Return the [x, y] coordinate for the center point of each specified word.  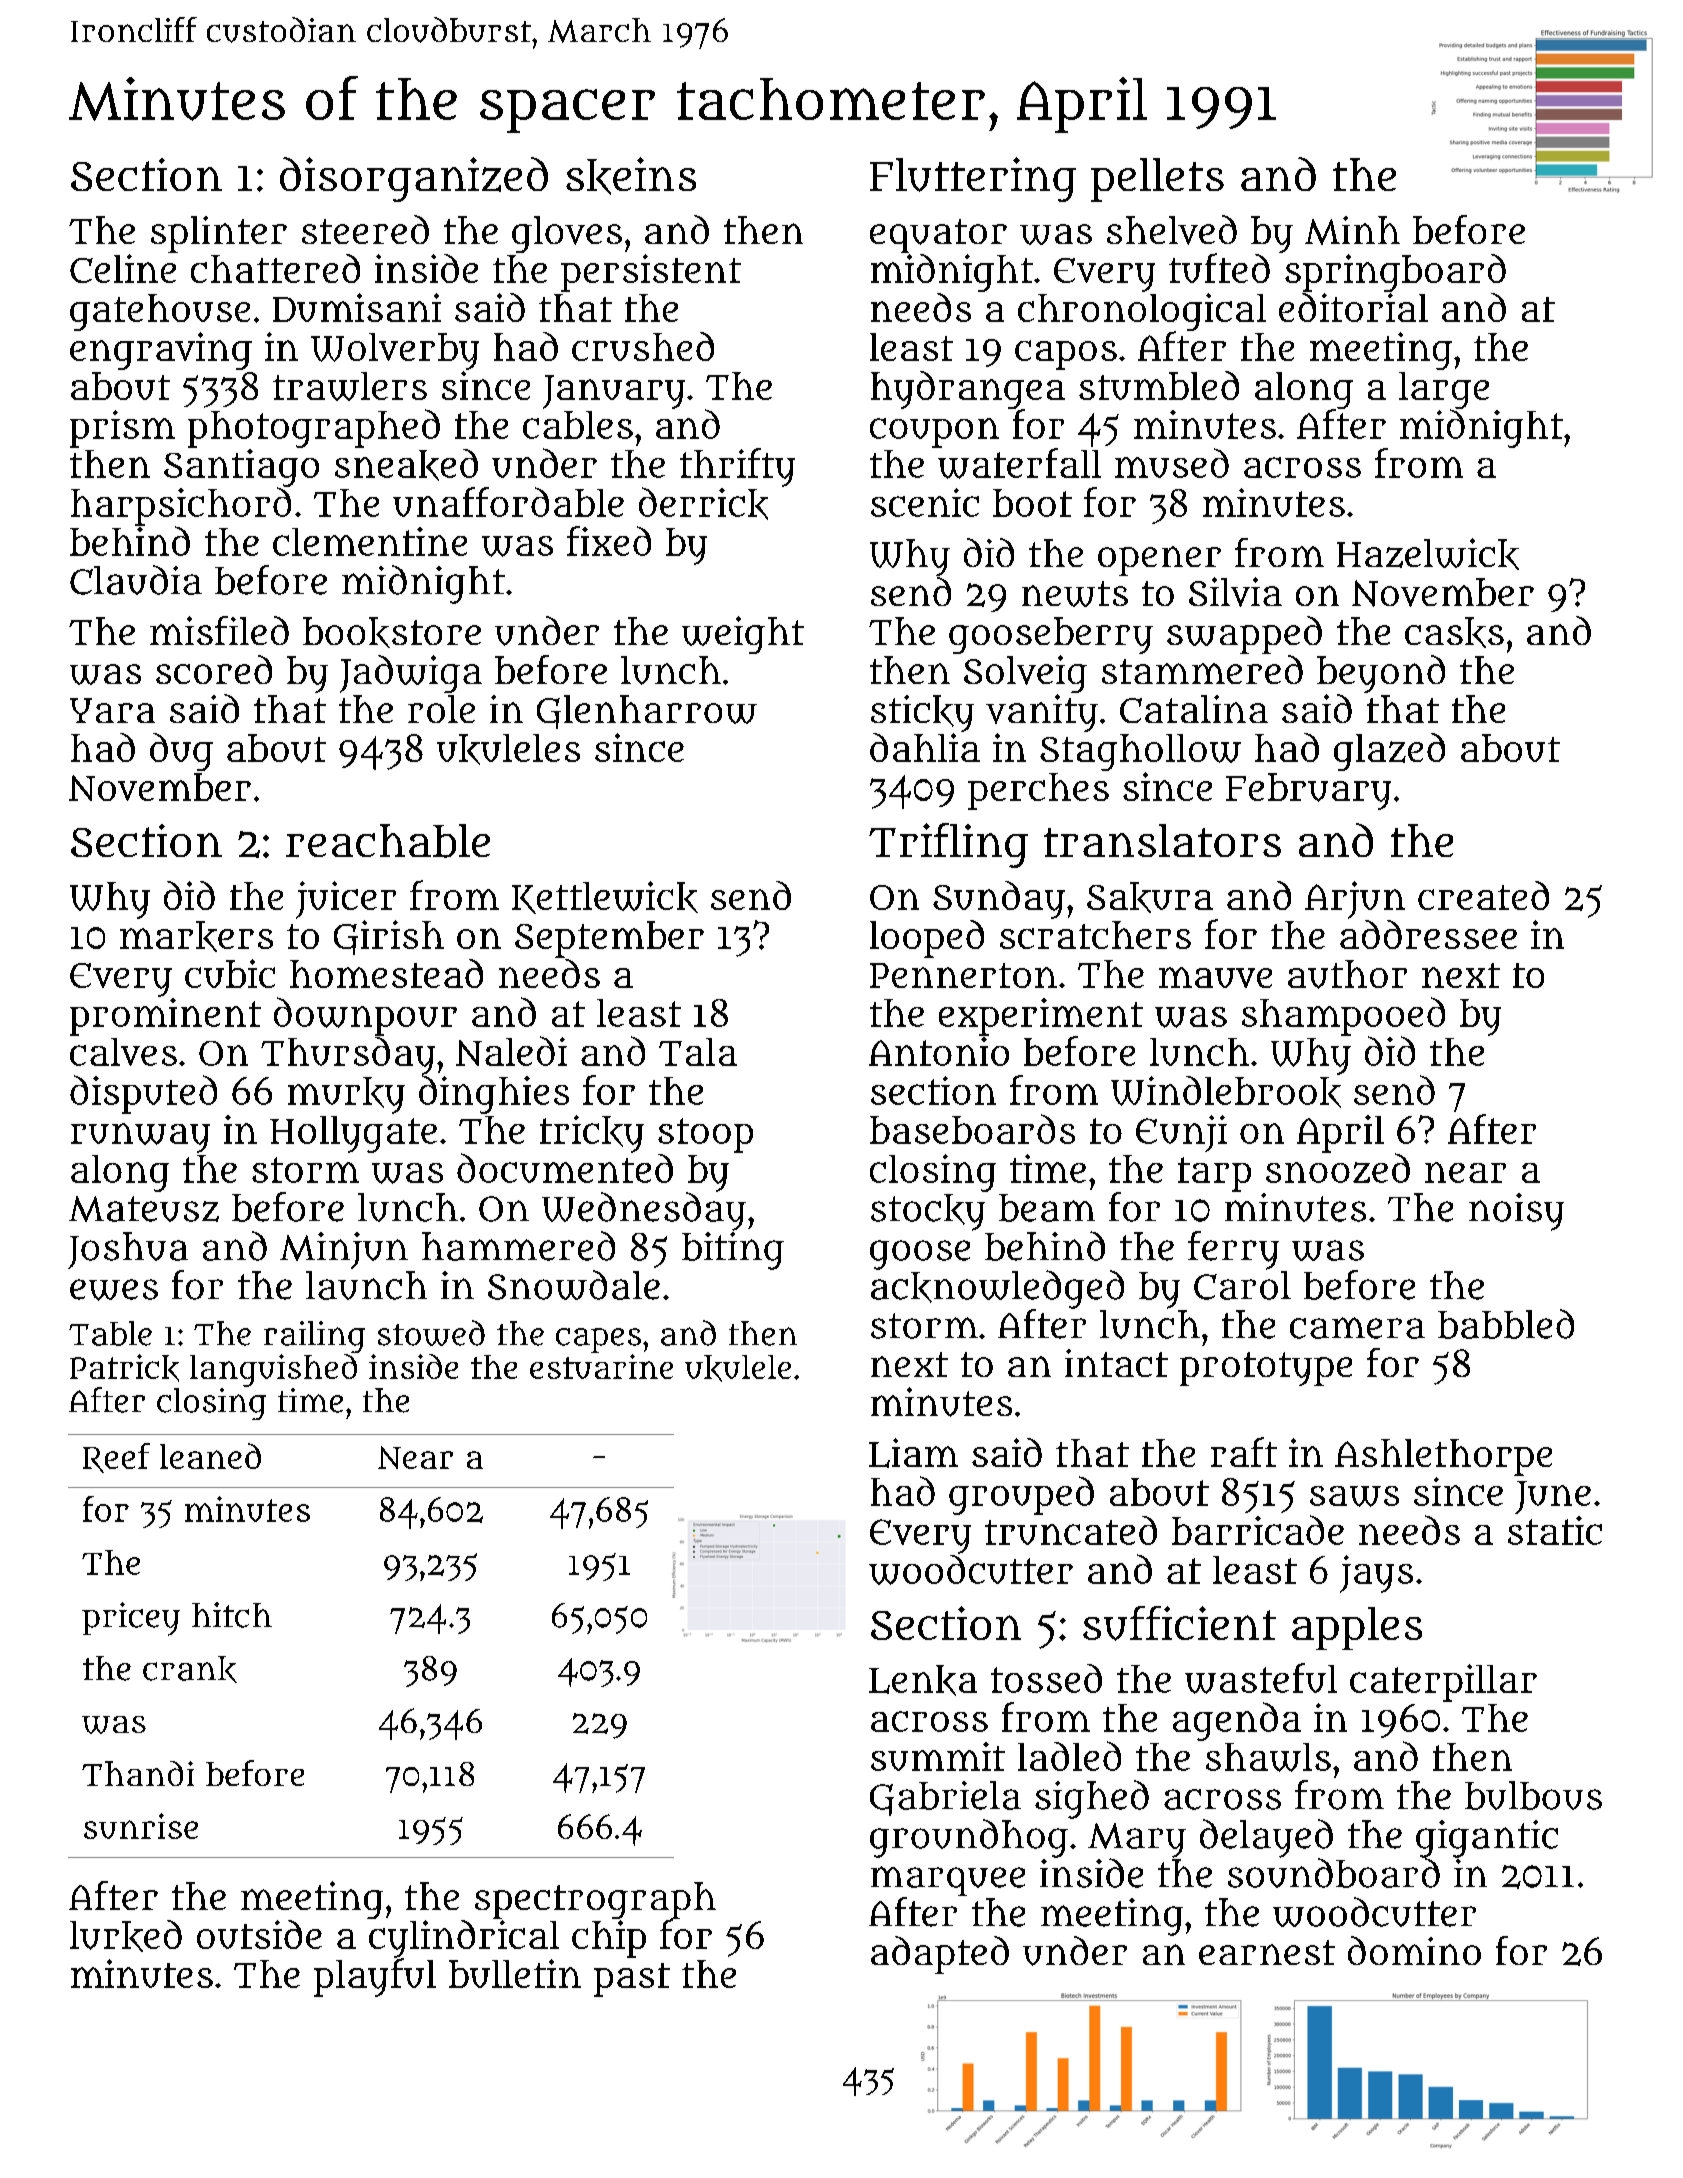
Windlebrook [1226, 1092]
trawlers [350, 386]
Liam [913, 1453]
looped [927, 939]
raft [1244, 1452]
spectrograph [595, 1900]
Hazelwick [1428, 554]
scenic [925, 502]
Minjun [344, 1250]
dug [181, 752]
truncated [1071, 1530]
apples [1357, 1628]
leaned [210, 1456]
